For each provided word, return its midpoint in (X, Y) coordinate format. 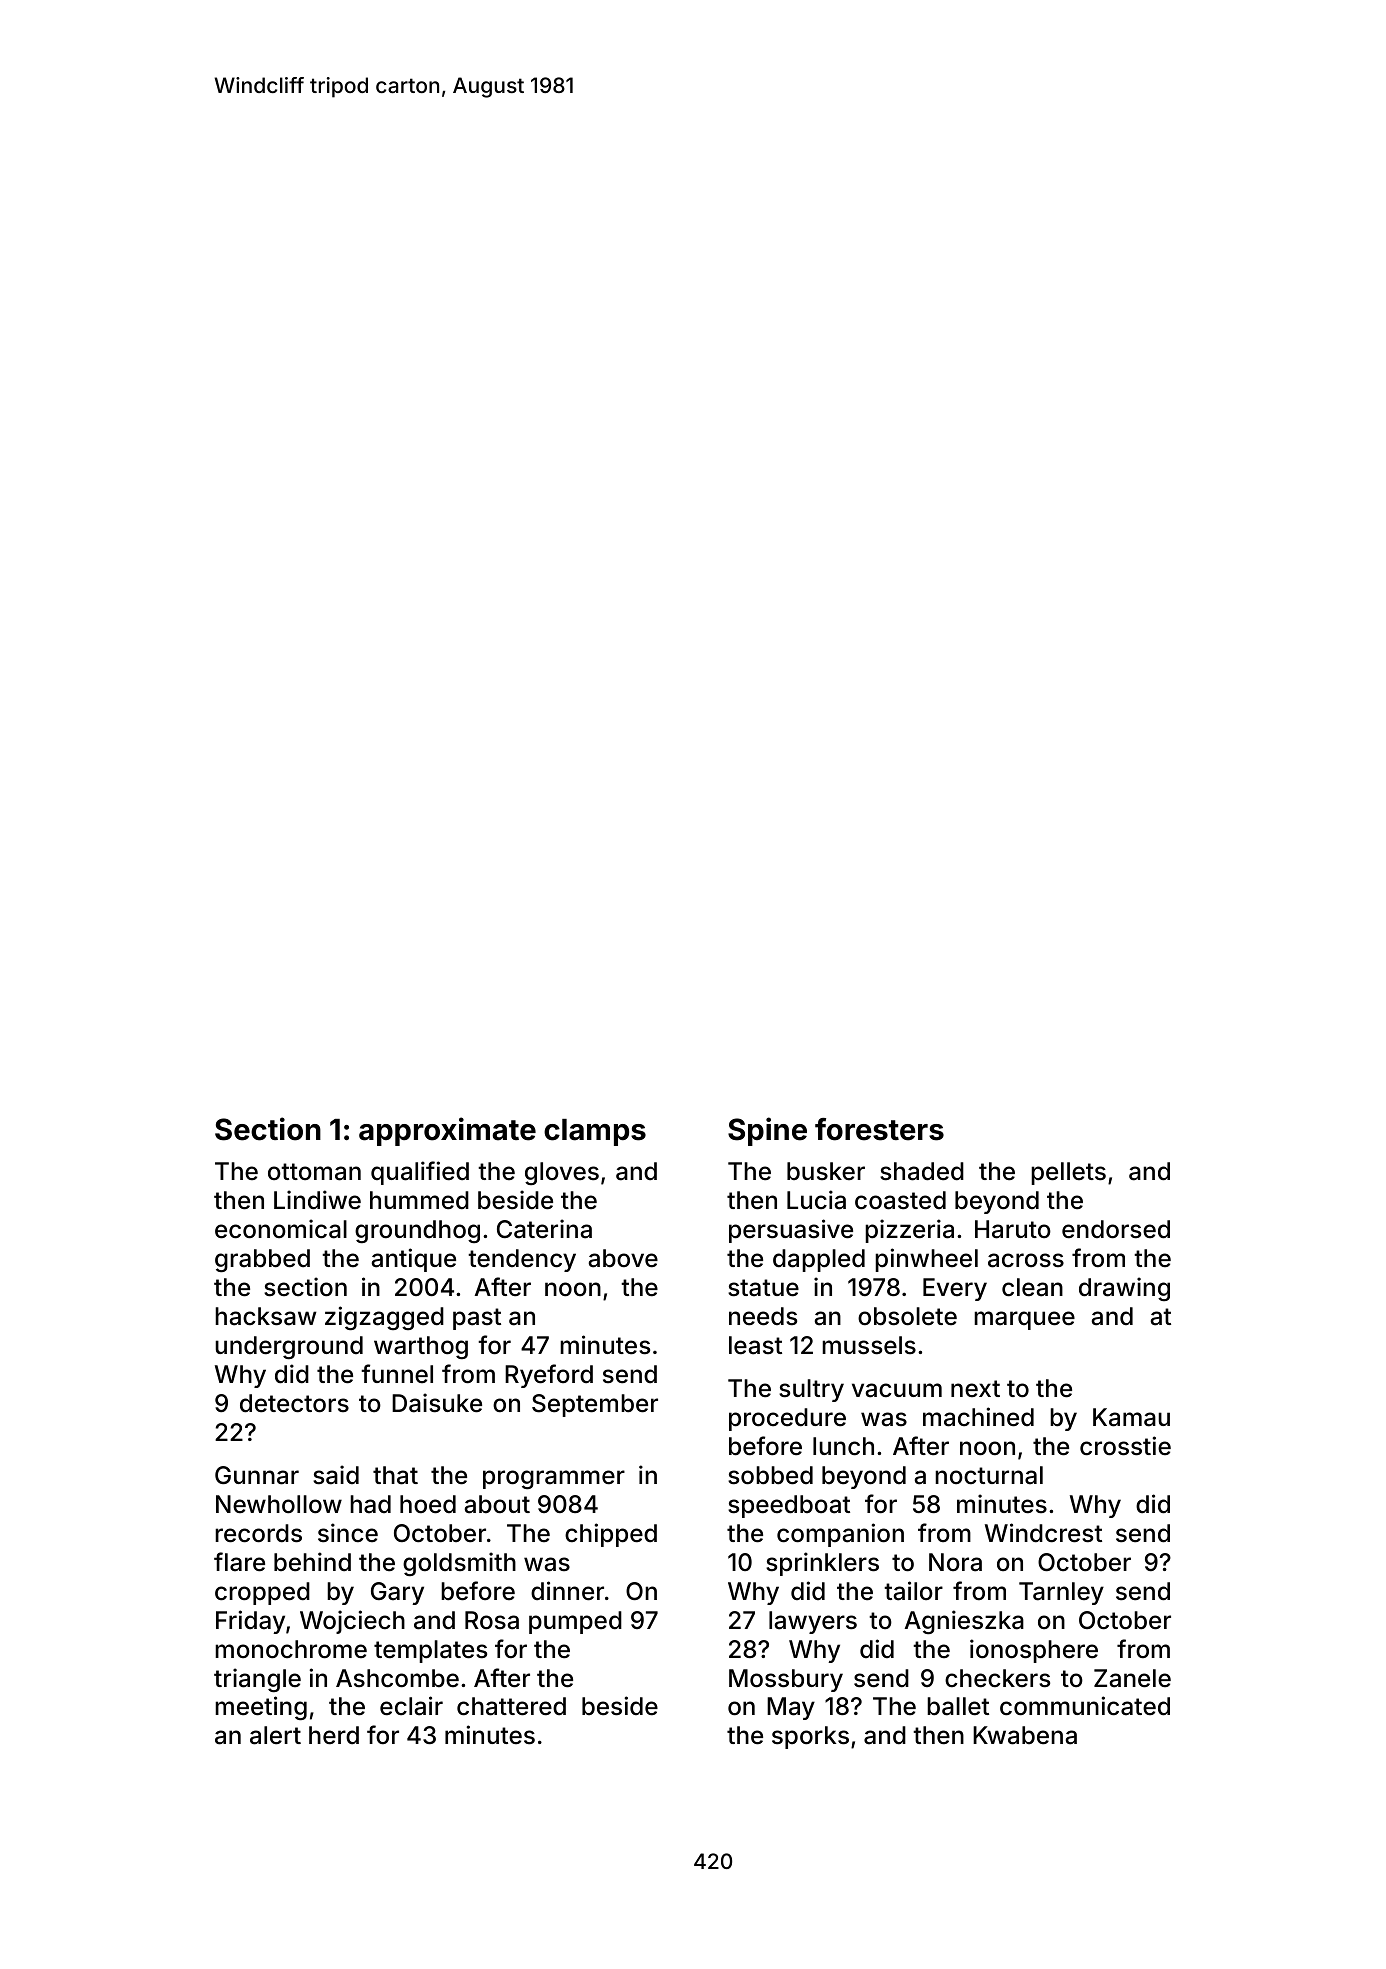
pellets (1068, 1173)
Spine (767, 1131)
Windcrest (1043, 1533)
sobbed (770, 1475)
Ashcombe (397, 1678)
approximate (447, 1131)
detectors (294, 1403)
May (791, 1708)
